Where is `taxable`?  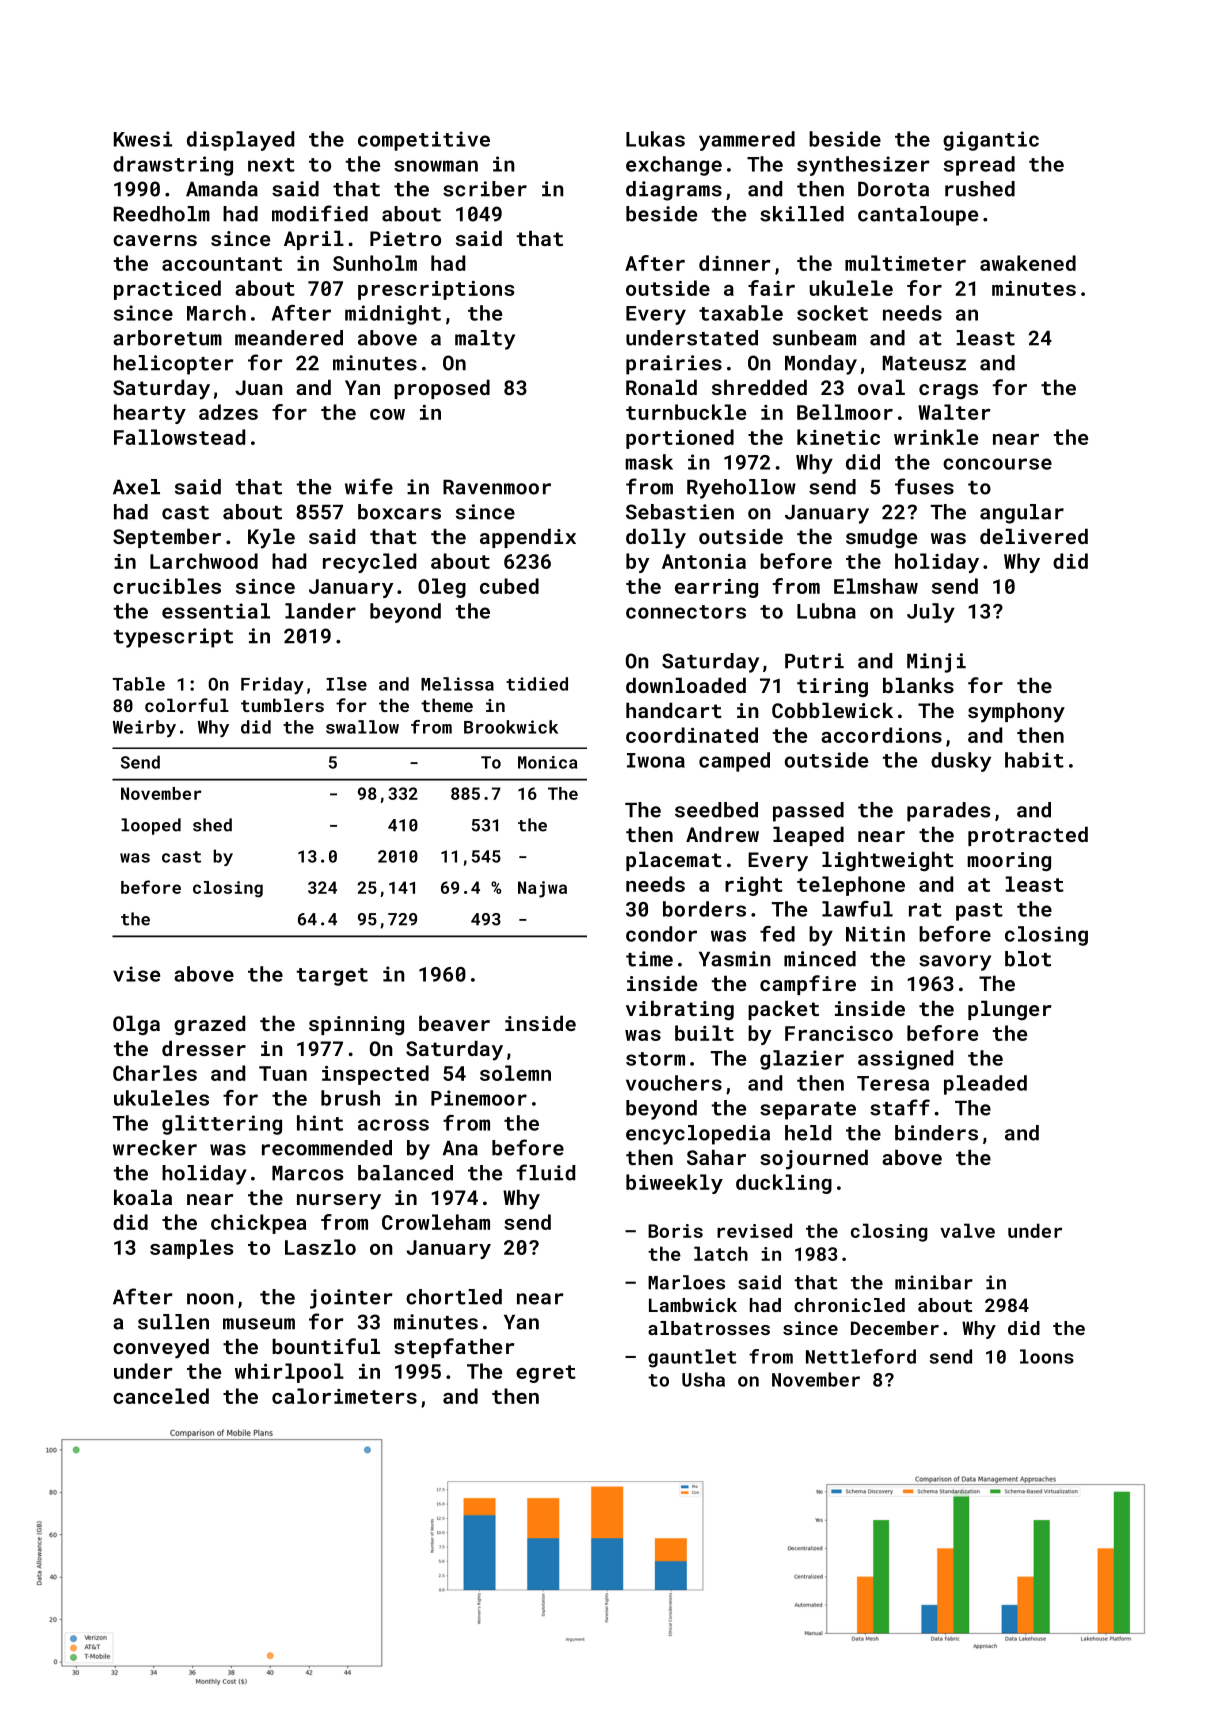 taxable is located at coordinates (741, 313).
